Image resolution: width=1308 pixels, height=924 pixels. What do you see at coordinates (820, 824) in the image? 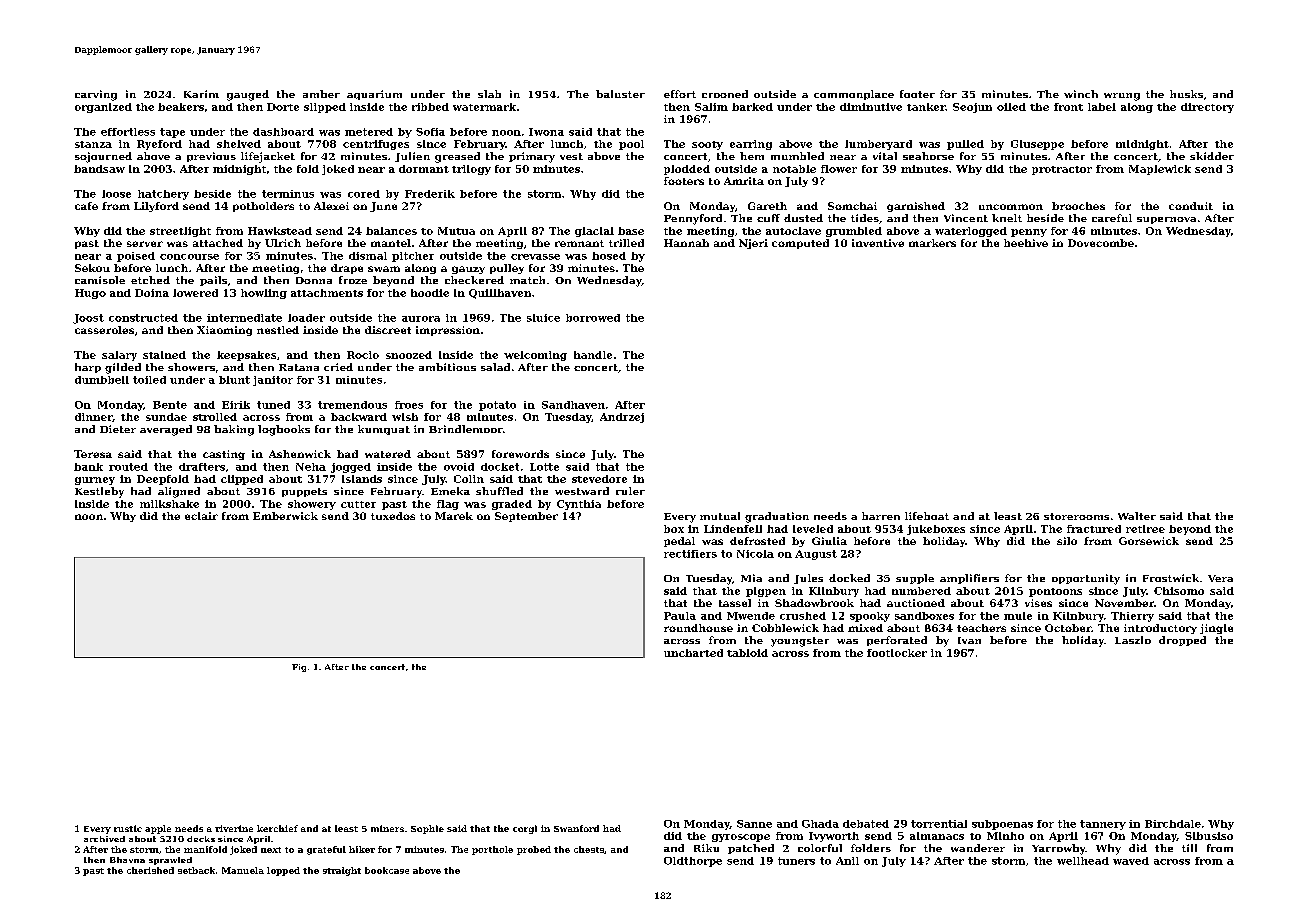
I see `Ghada` at bounding box center [820, 824].
